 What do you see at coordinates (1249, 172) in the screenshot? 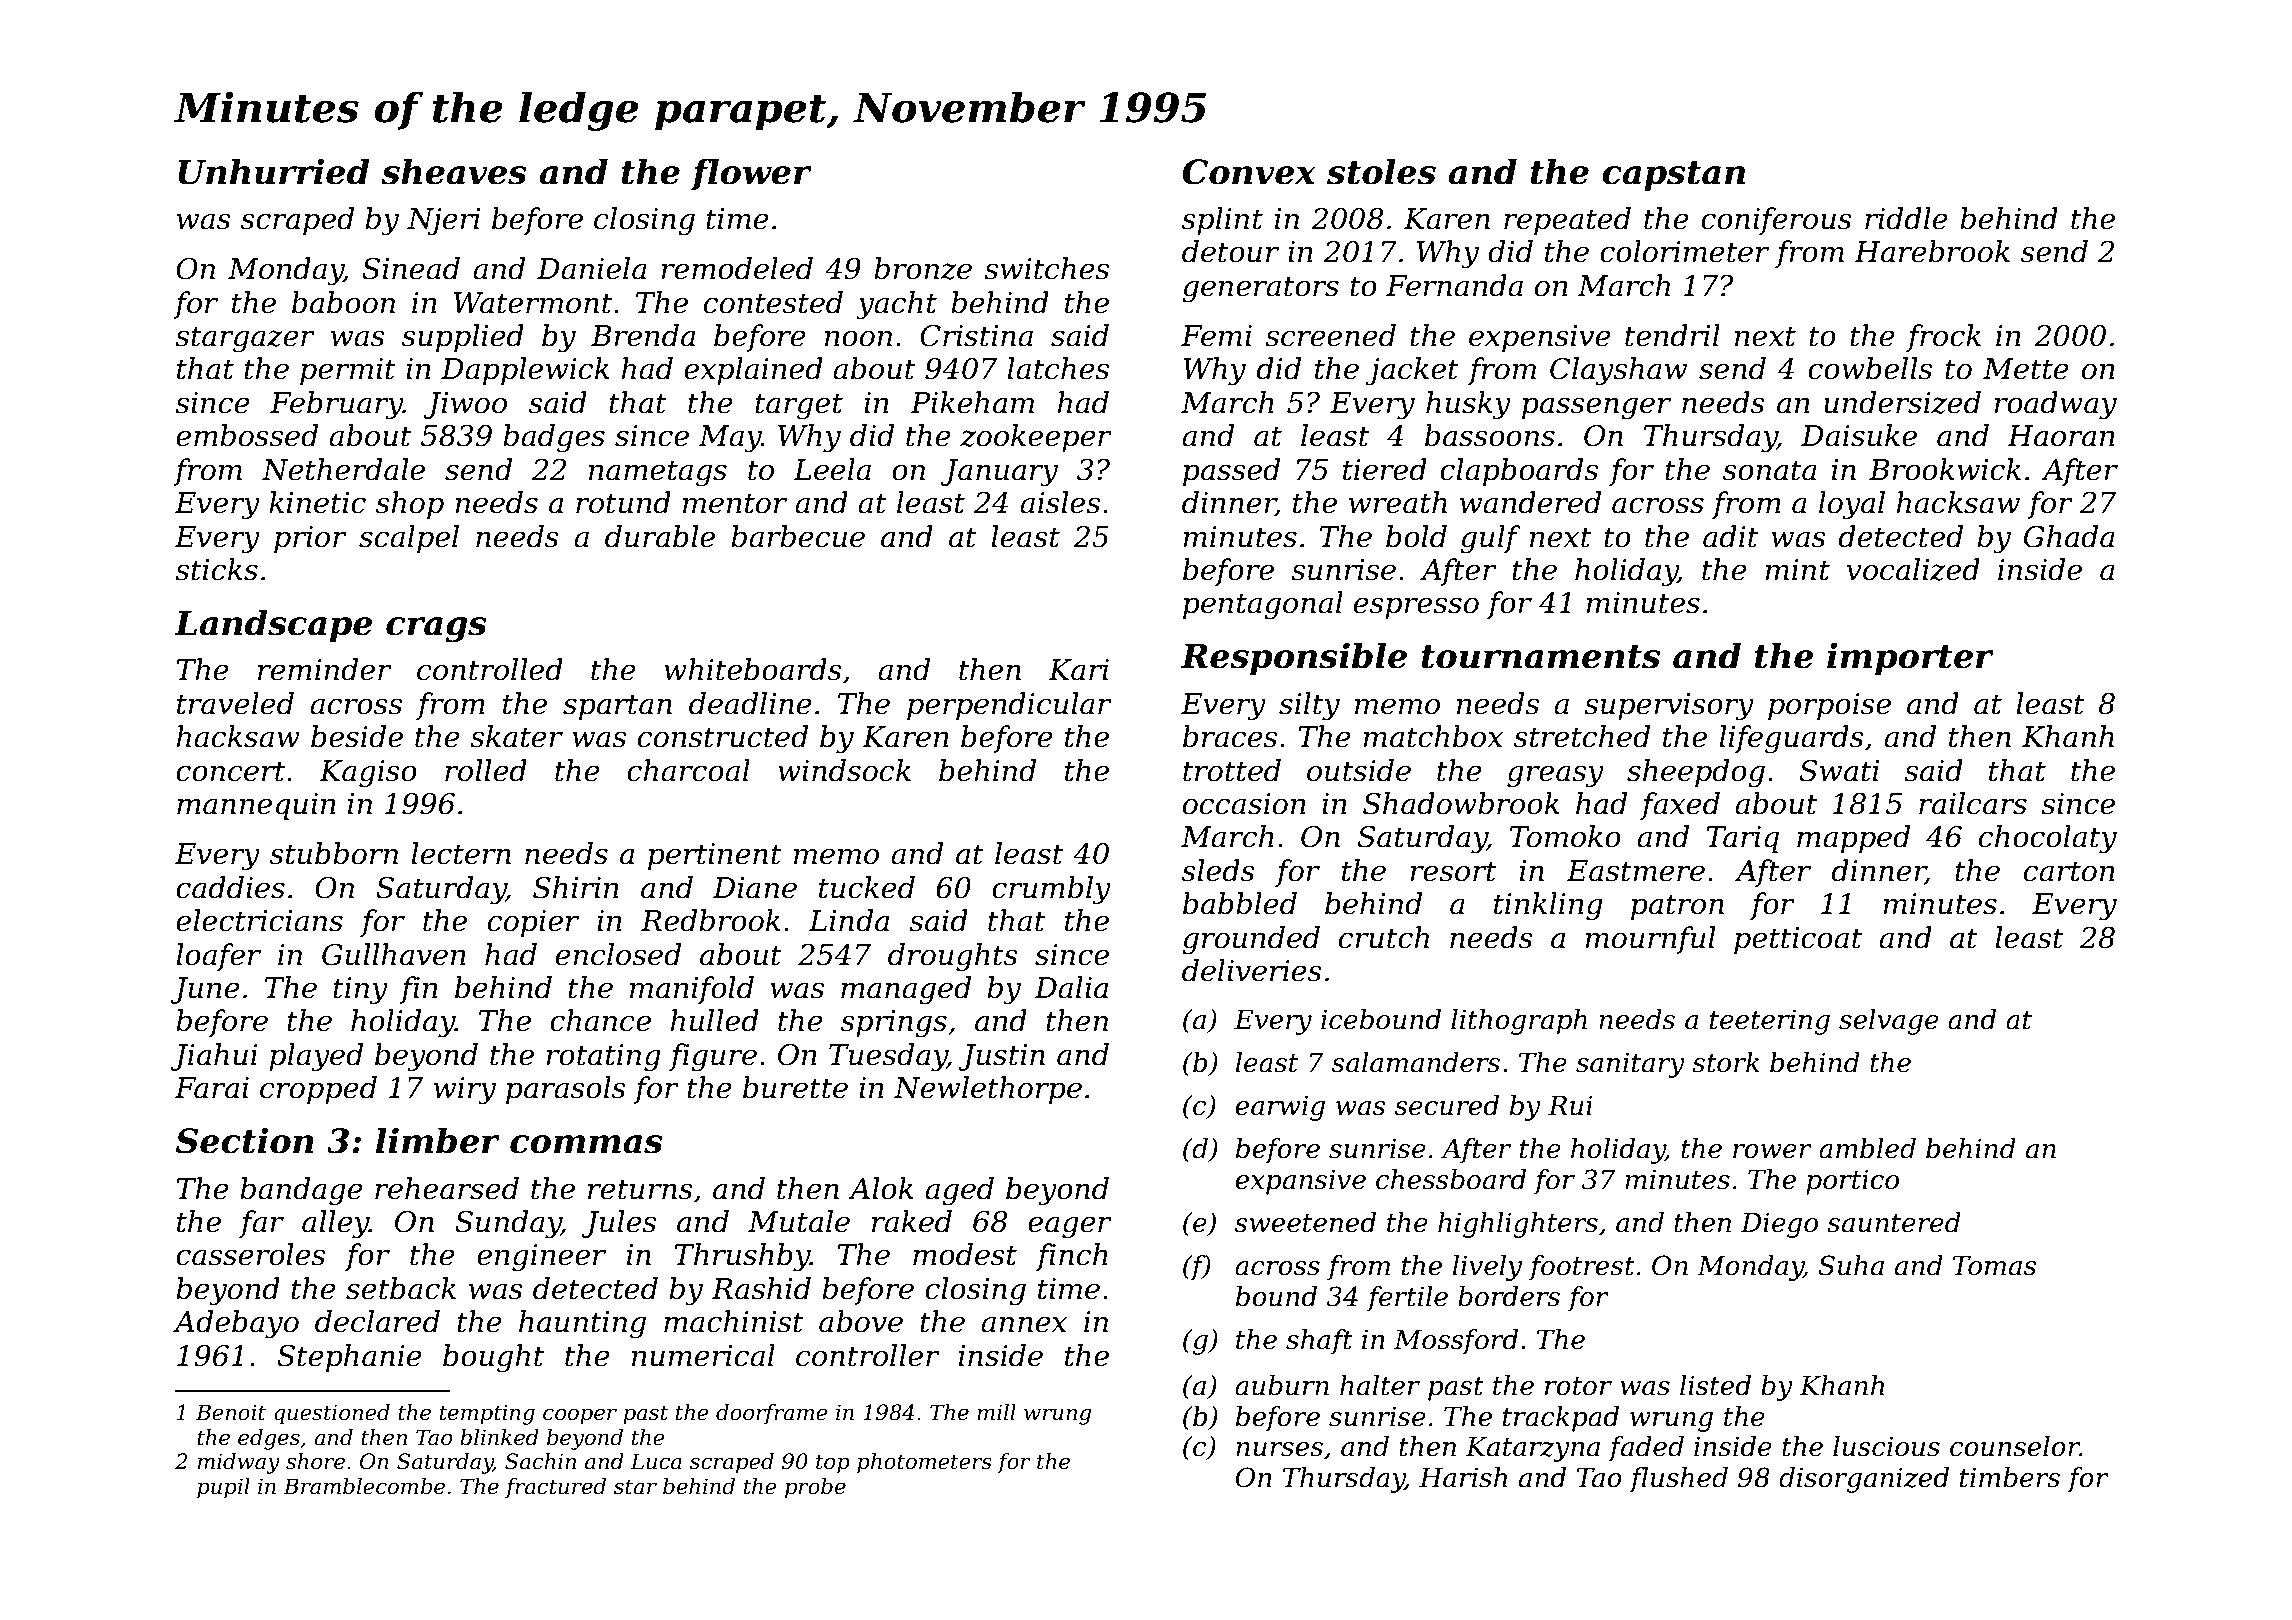
I see `Convex` at bounding box center [1249, 172].
